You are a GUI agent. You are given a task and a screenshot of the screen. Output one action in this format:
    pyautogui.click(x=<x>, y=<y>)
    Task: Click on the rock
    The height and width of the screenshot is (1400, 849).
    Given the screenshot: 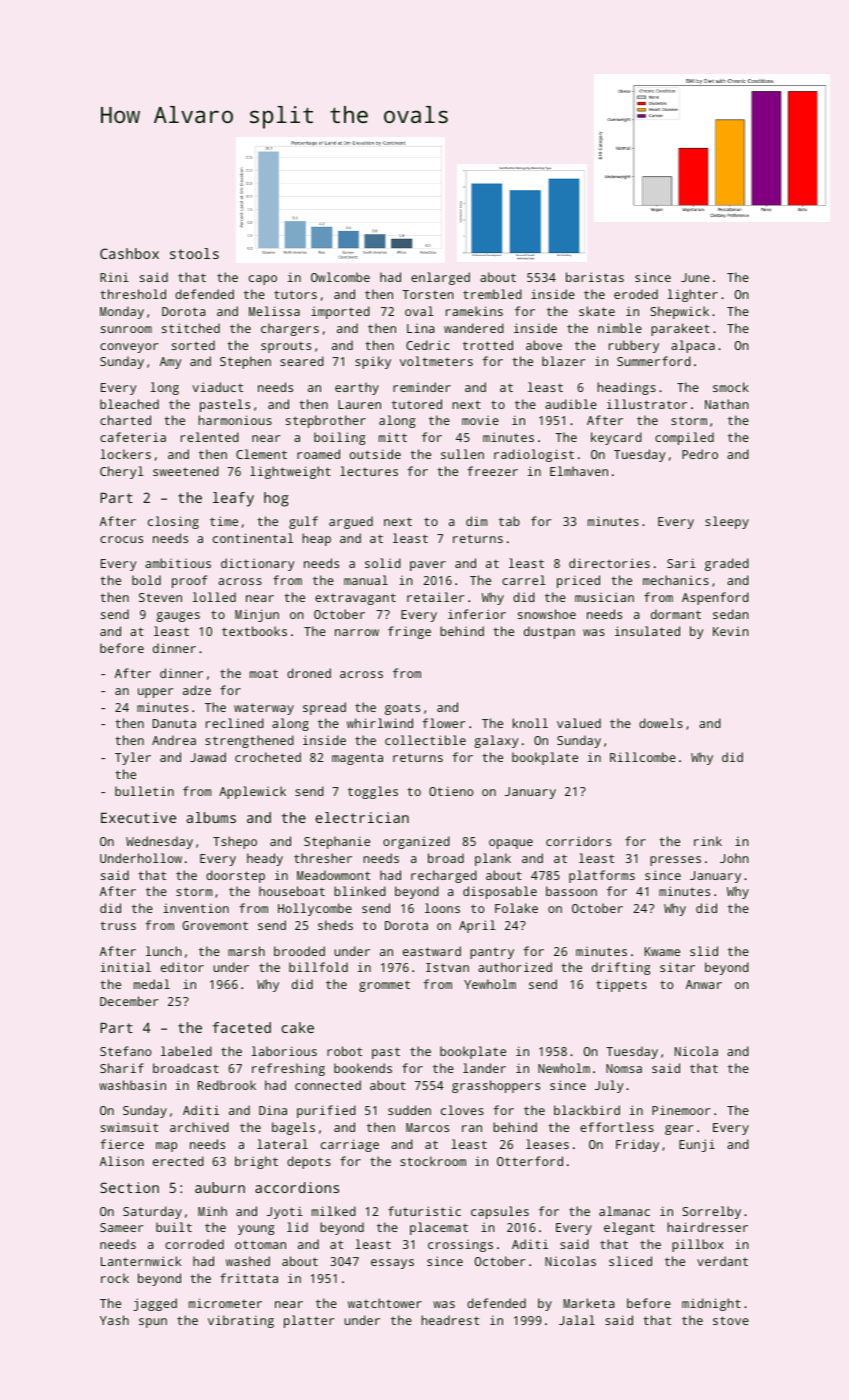 What is the action you would take?
    pyautogui.click(x=115, y=1278)
